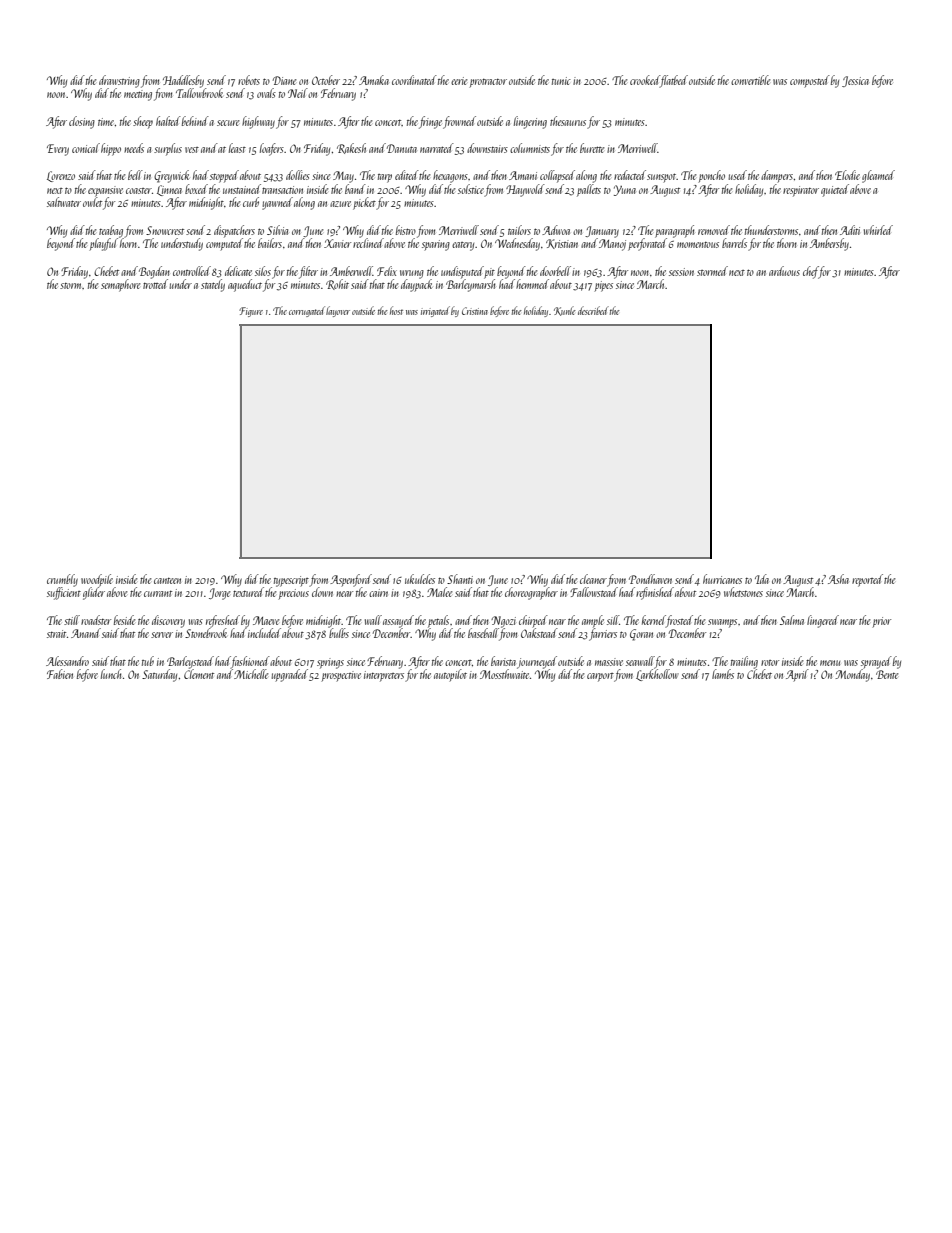 Image resolution: width=952 pixels, height=1233 pixels. Describe the element at coordinates (475, 311) in the page. I see `Cristina` at that location.
